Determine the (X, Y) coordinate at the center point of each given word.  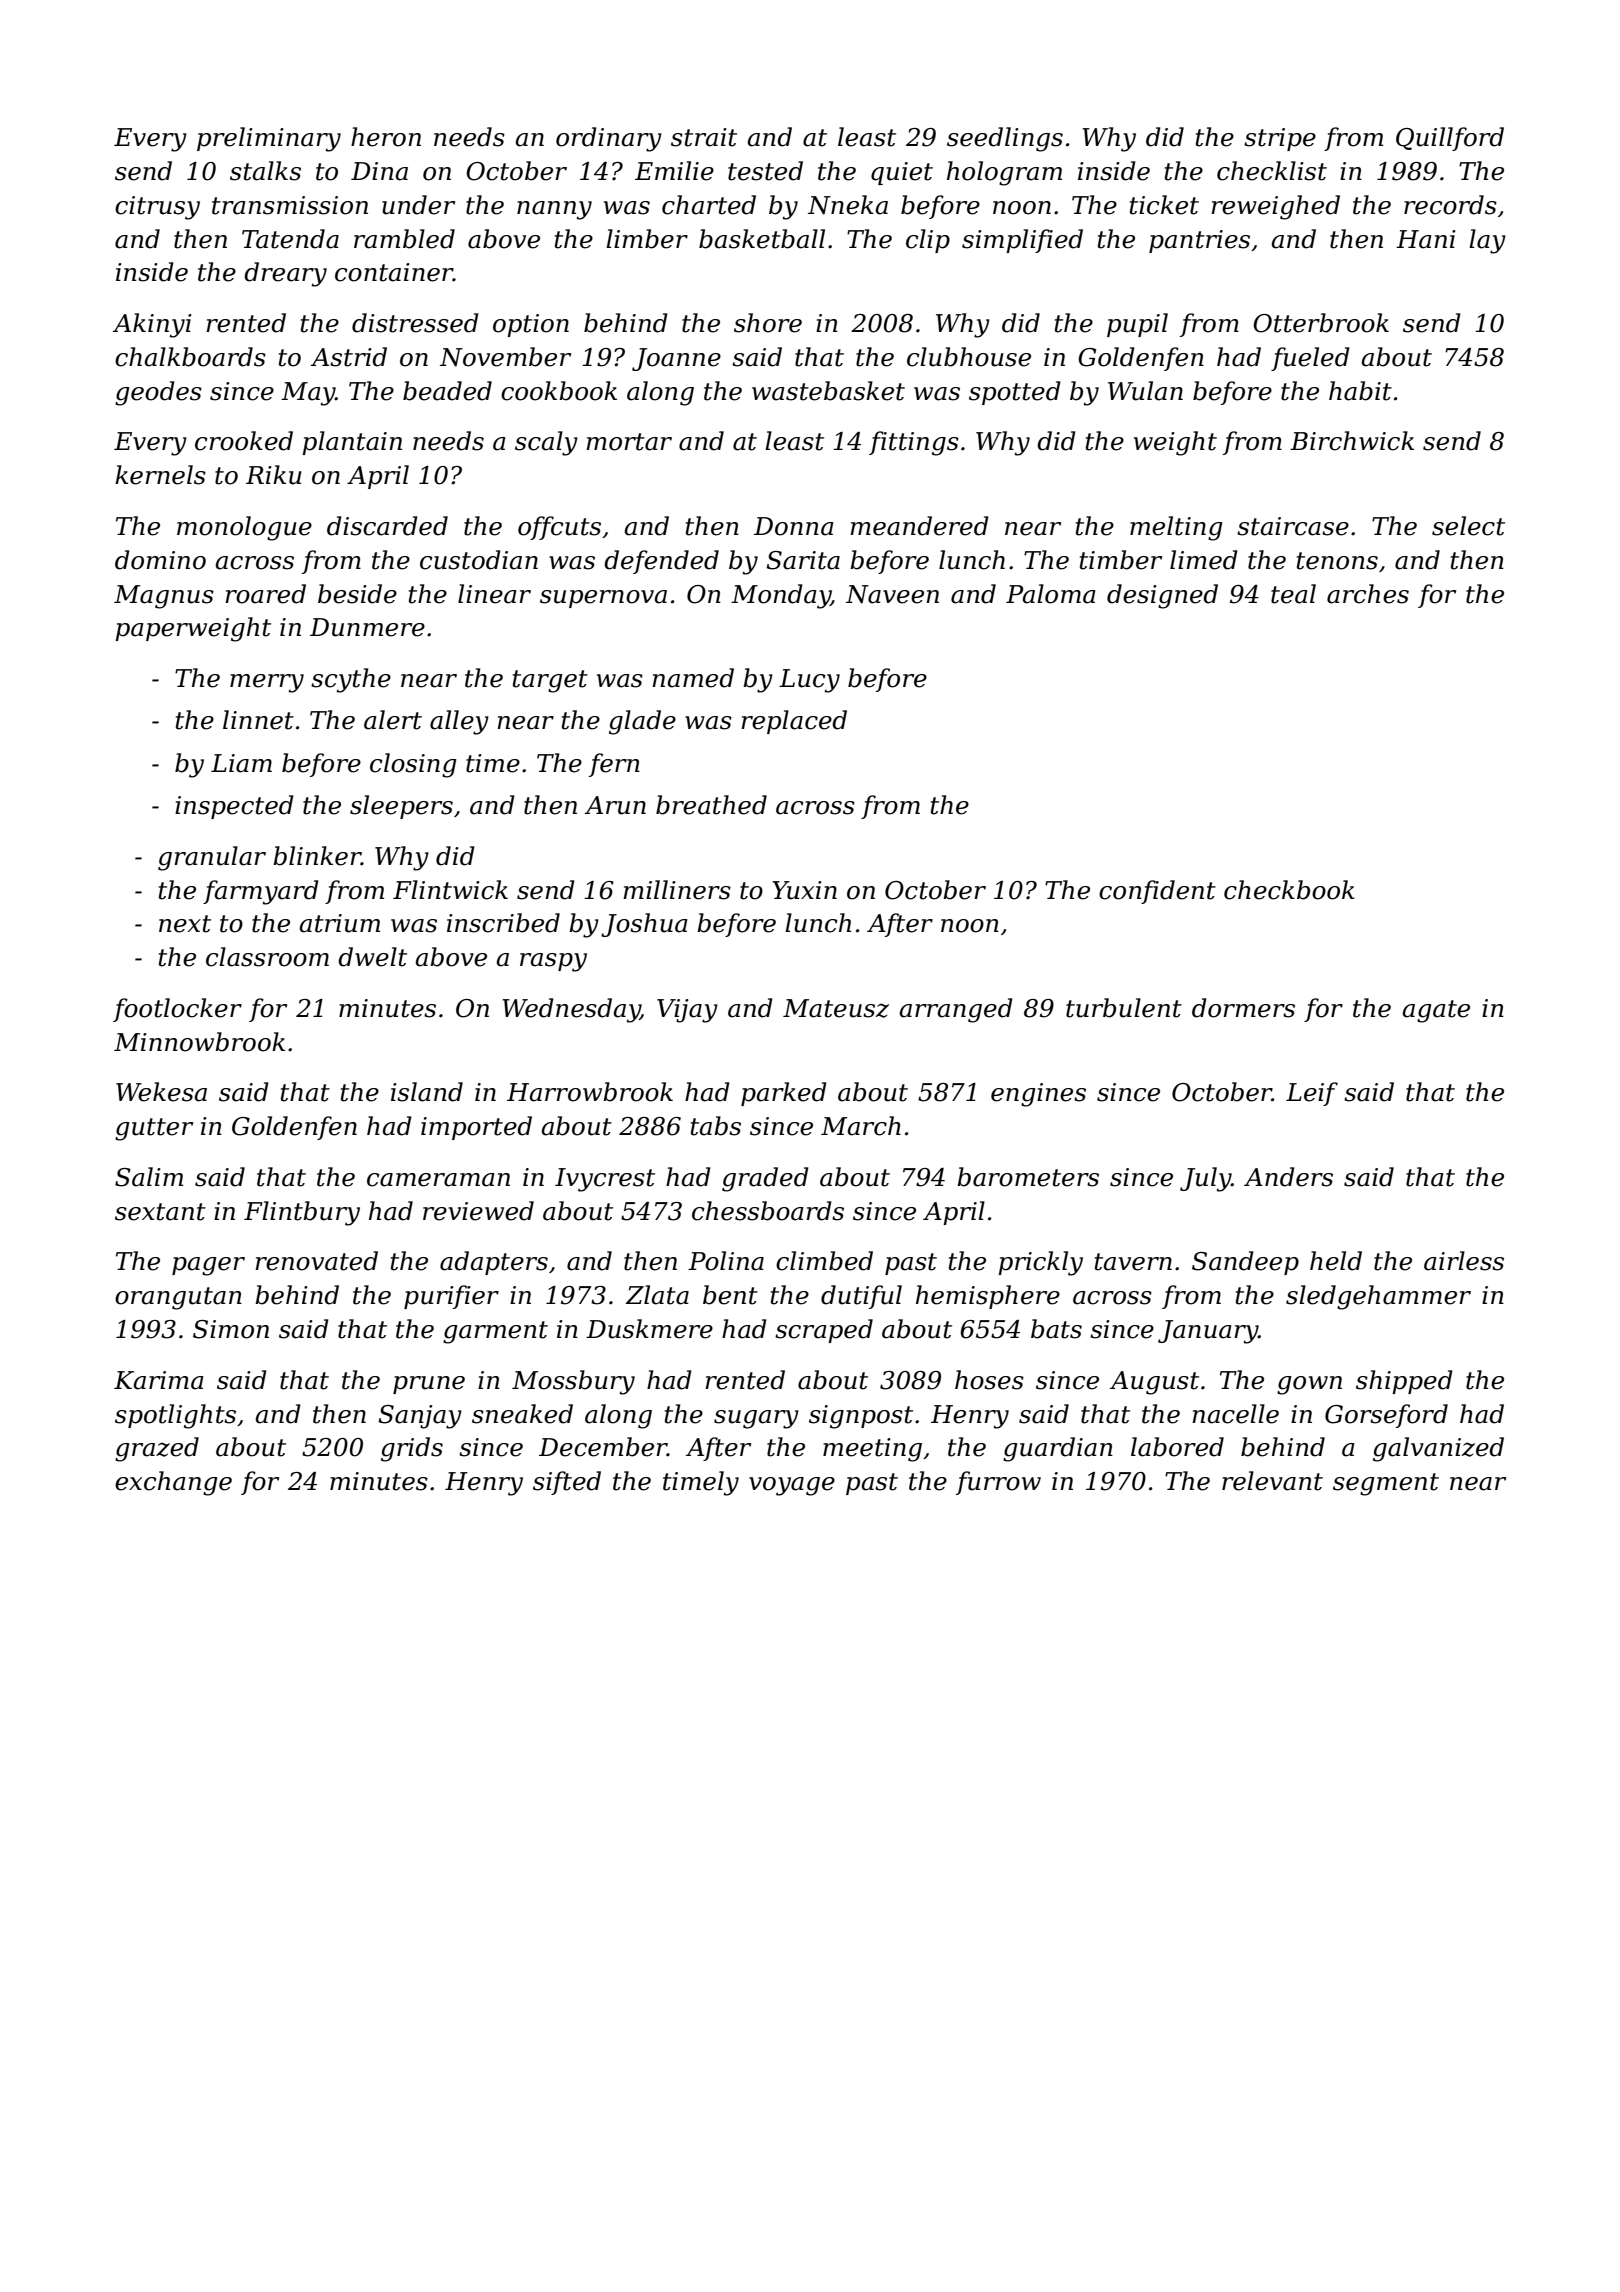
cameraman (438, 1180)
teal (1293, 594)
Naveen (892, 594)
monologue (244, 528)
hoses (989, 1380)
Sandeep (1245, 1263)
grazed (157, 1449)
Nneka (848, 205)
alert (393, 720)
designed (1162, 596)
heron (386, 137)
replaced (794, 722)
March (861, 1126)
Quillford (1450, 139)
